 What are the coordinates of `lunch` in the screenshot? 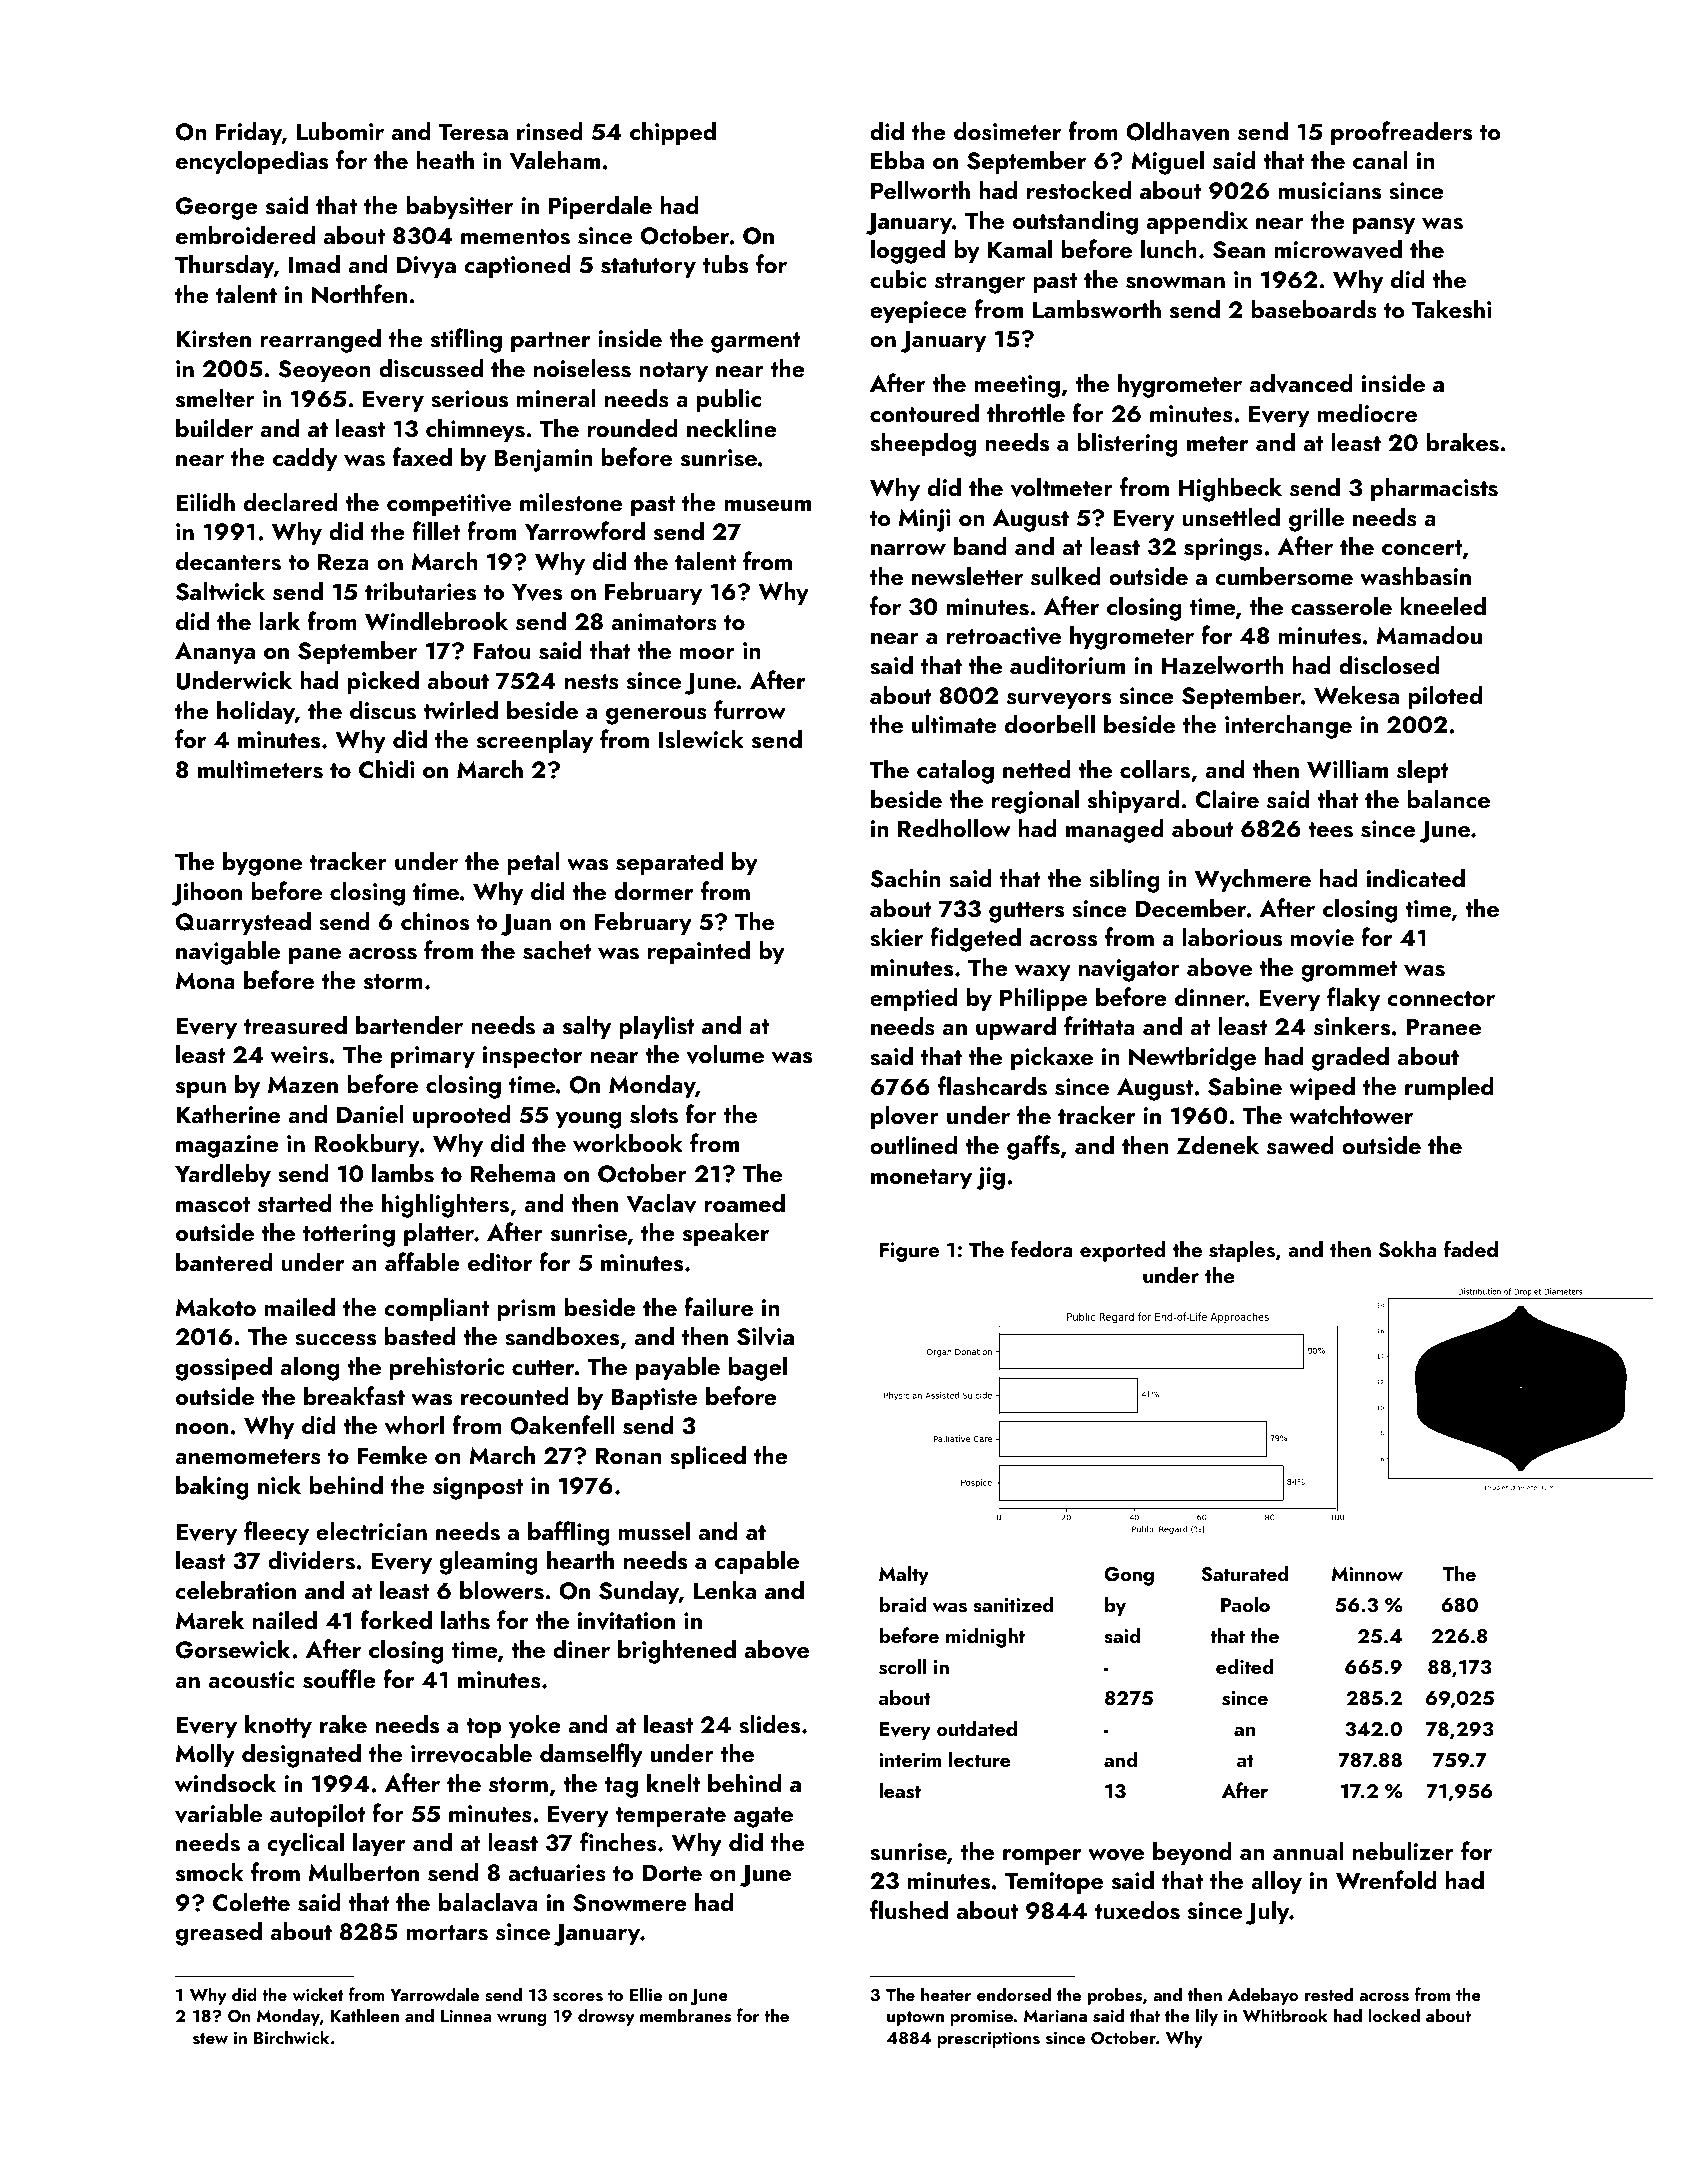 It's located at (1169, 249).
